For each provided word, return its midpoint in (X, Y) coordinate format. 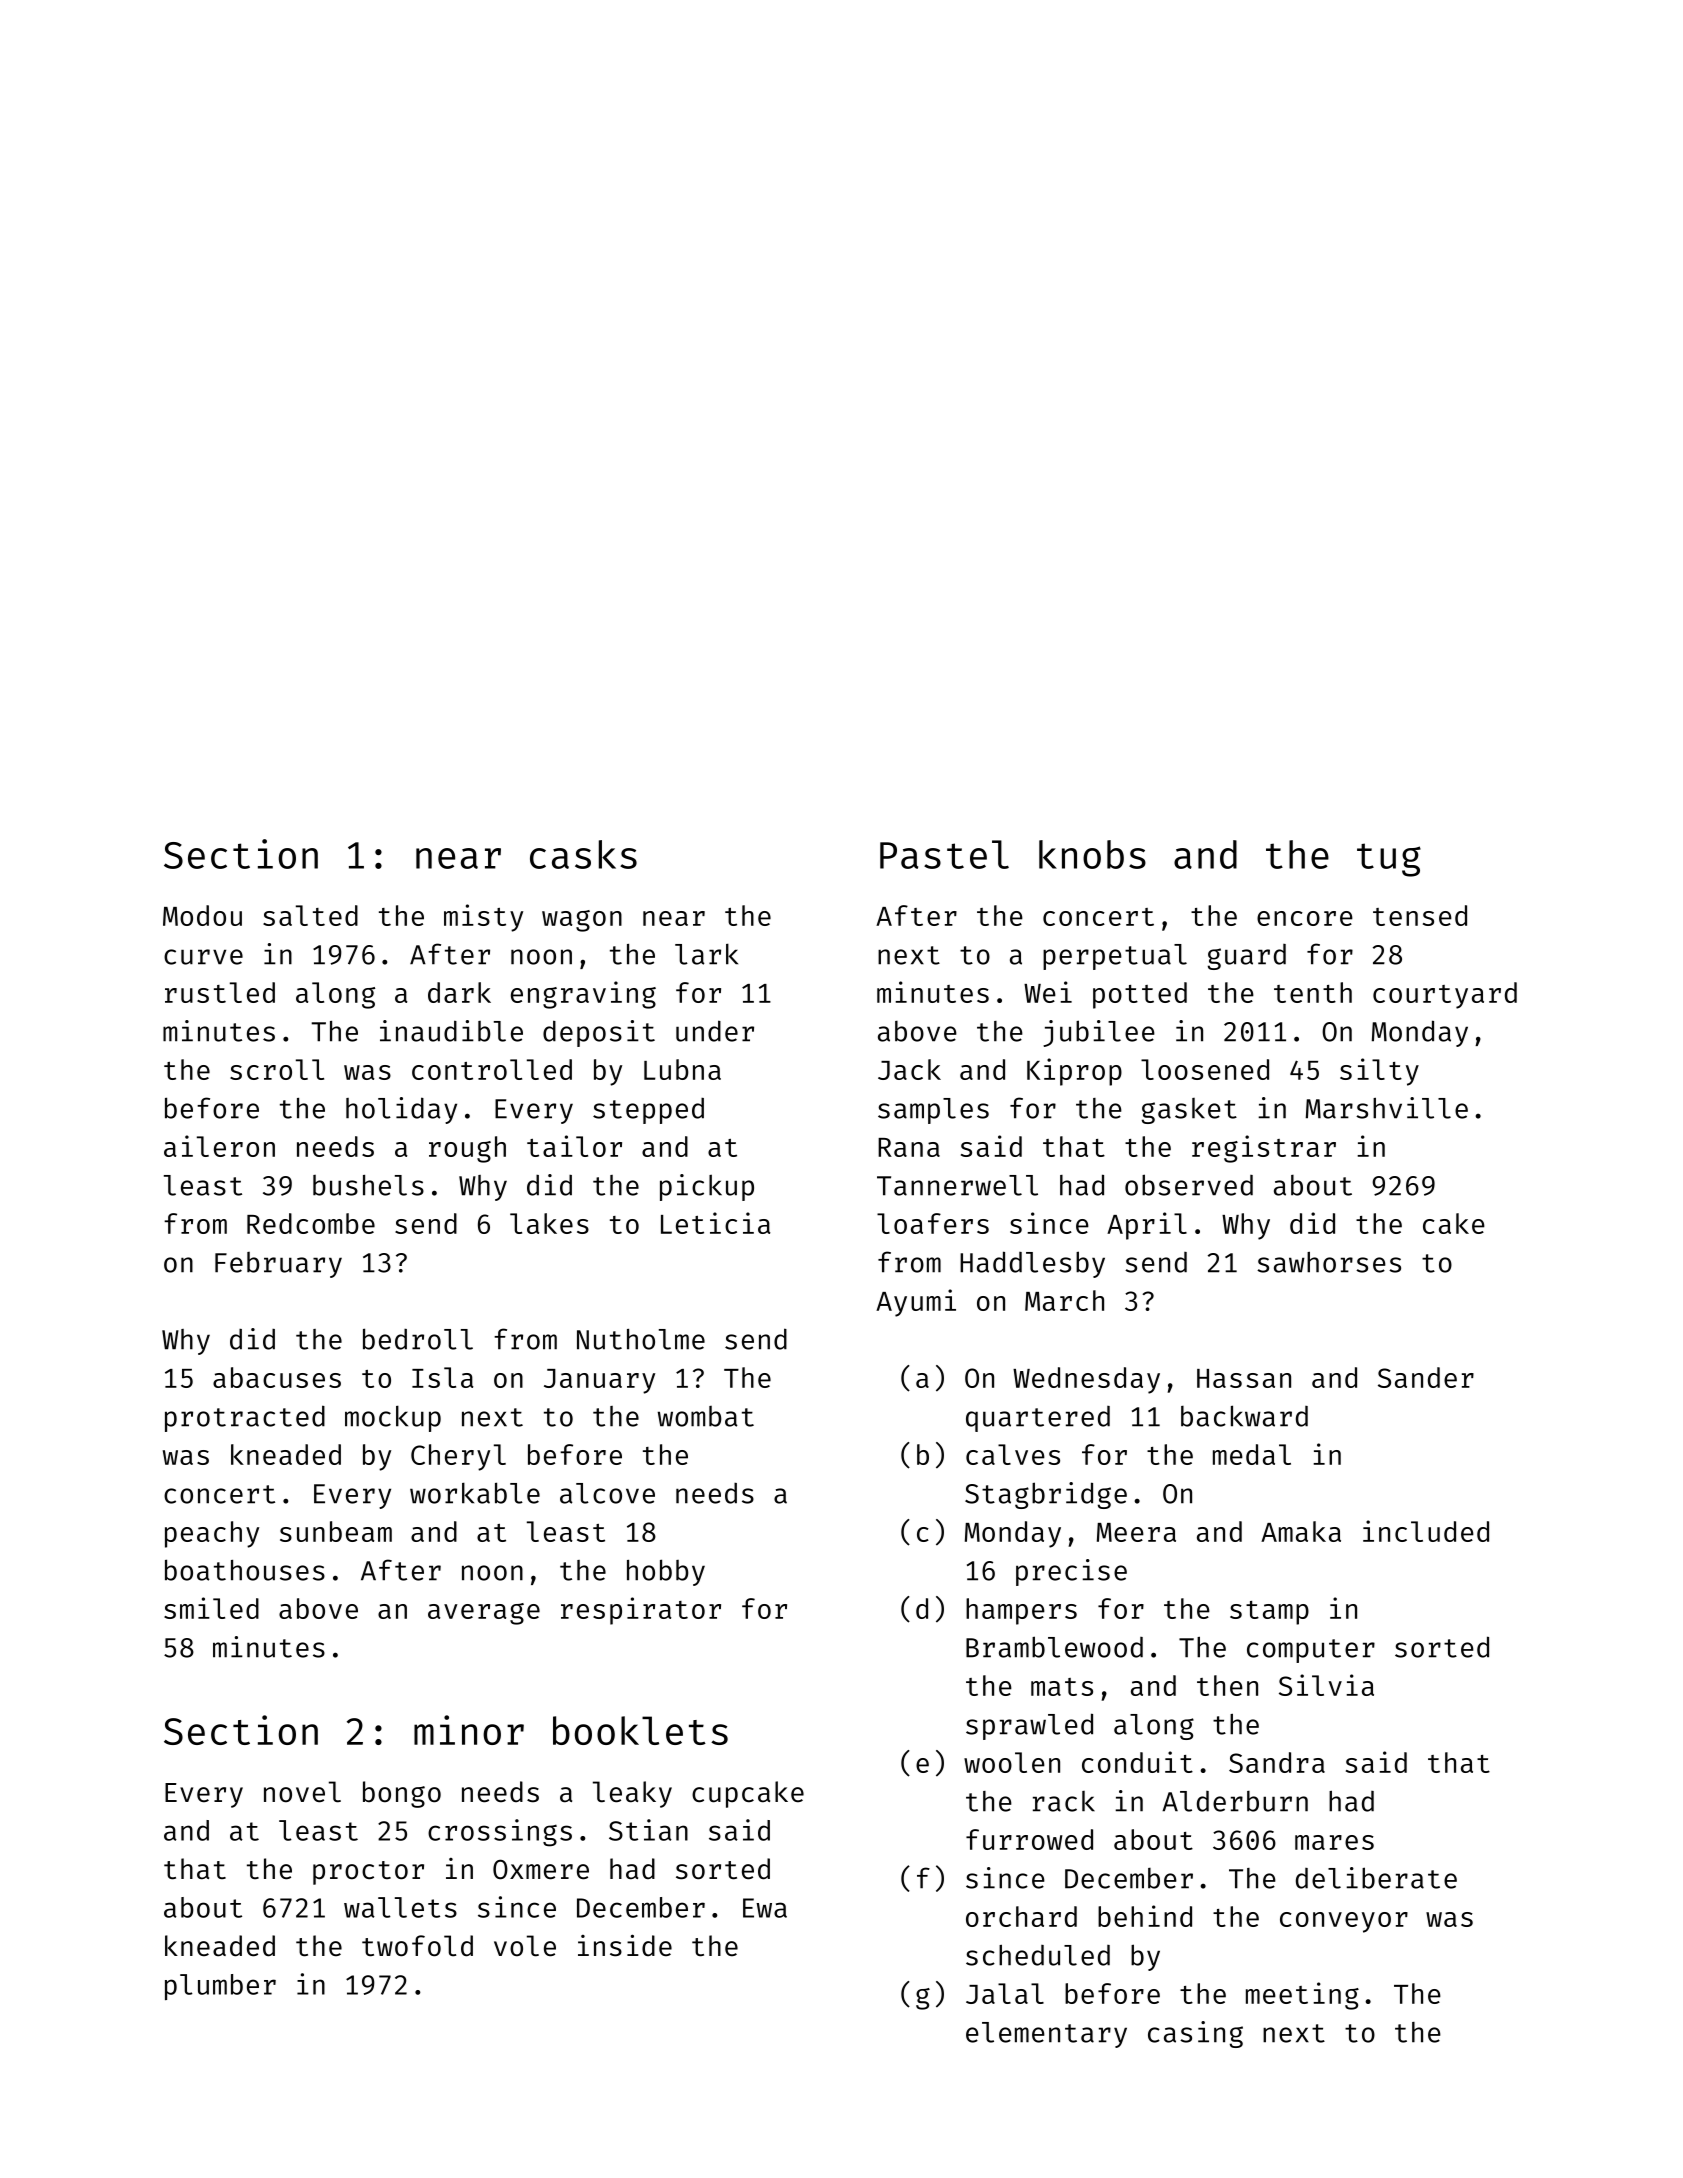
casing (1195, 2034)
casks (583, 854)
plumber (220, 1987)
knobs (1092, 854)
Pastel (944, 854)
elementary (1046, 2035)
